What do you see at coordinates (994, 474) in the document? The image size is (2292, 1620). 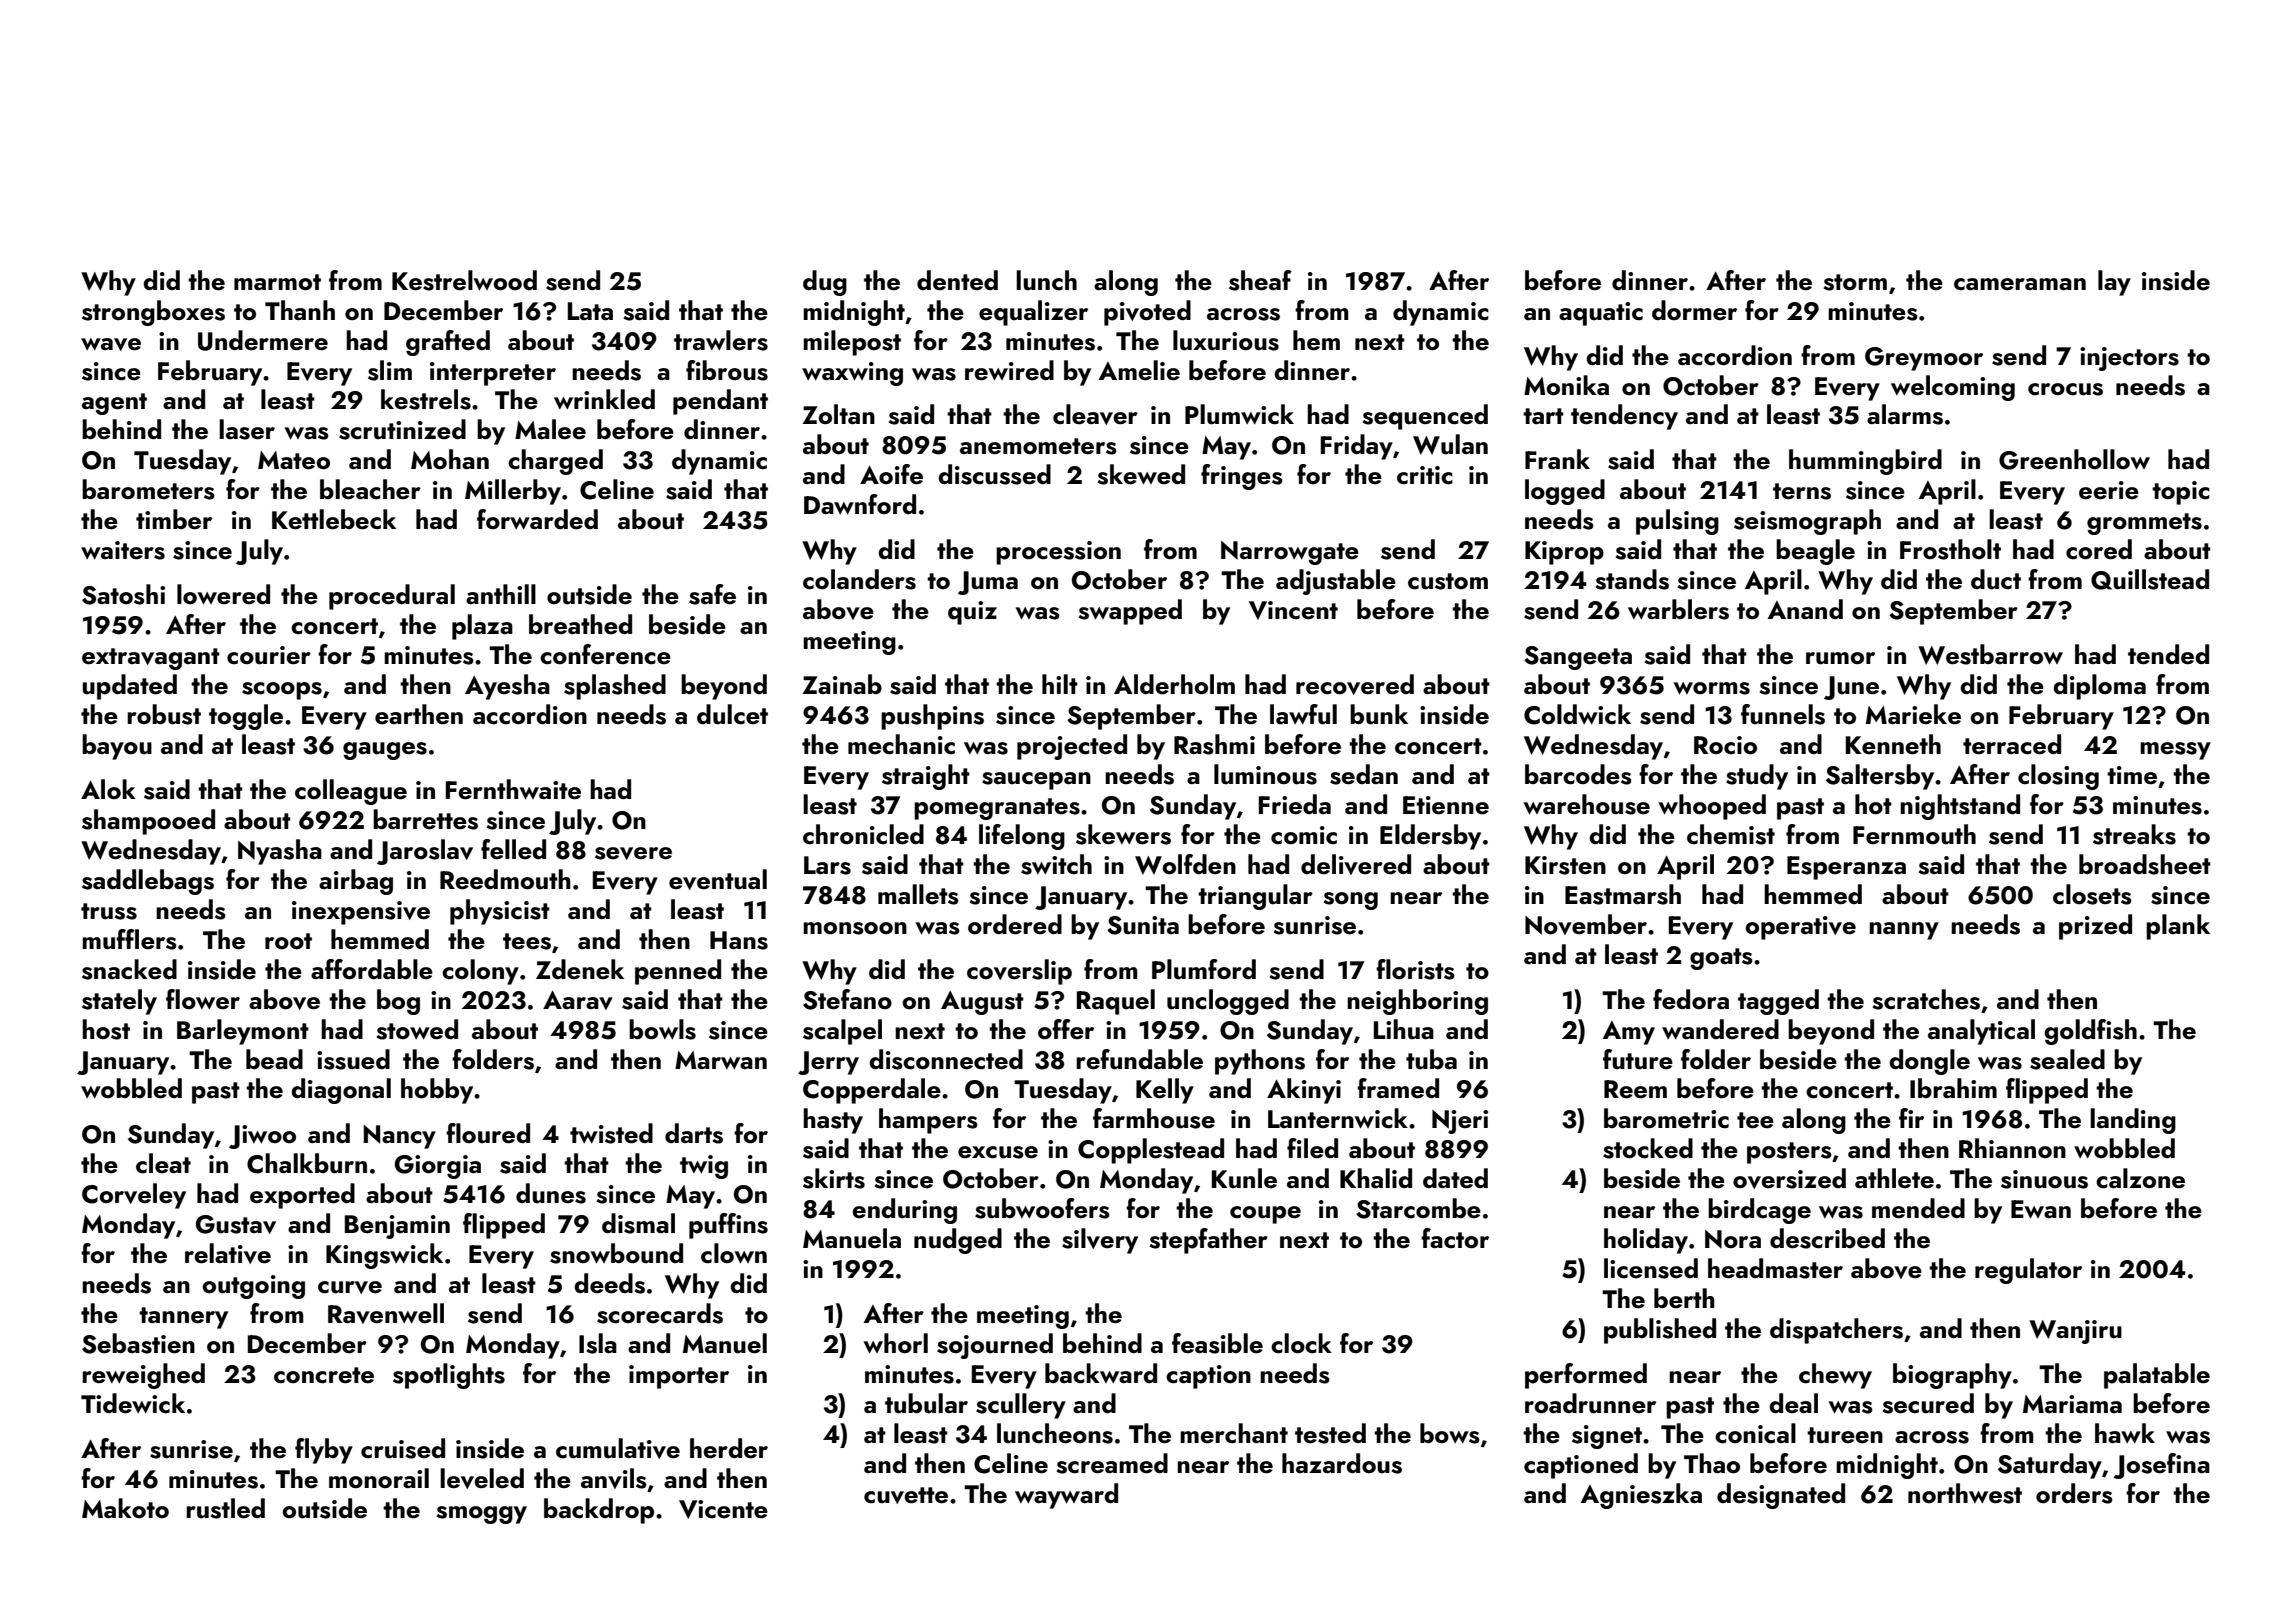 I see `discussed` at bounding box center [994, 474].
